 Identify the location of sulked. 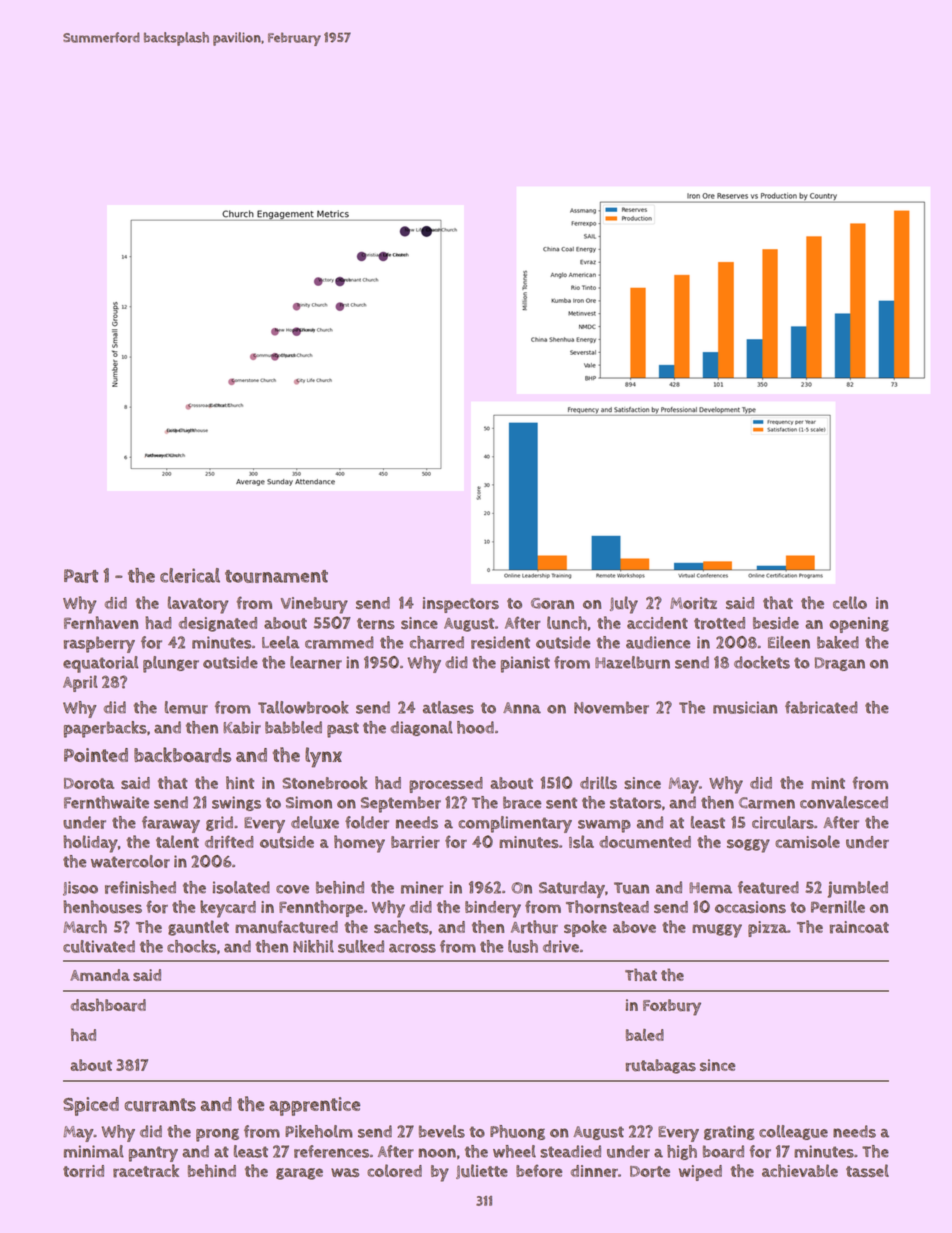
(361, 946).
